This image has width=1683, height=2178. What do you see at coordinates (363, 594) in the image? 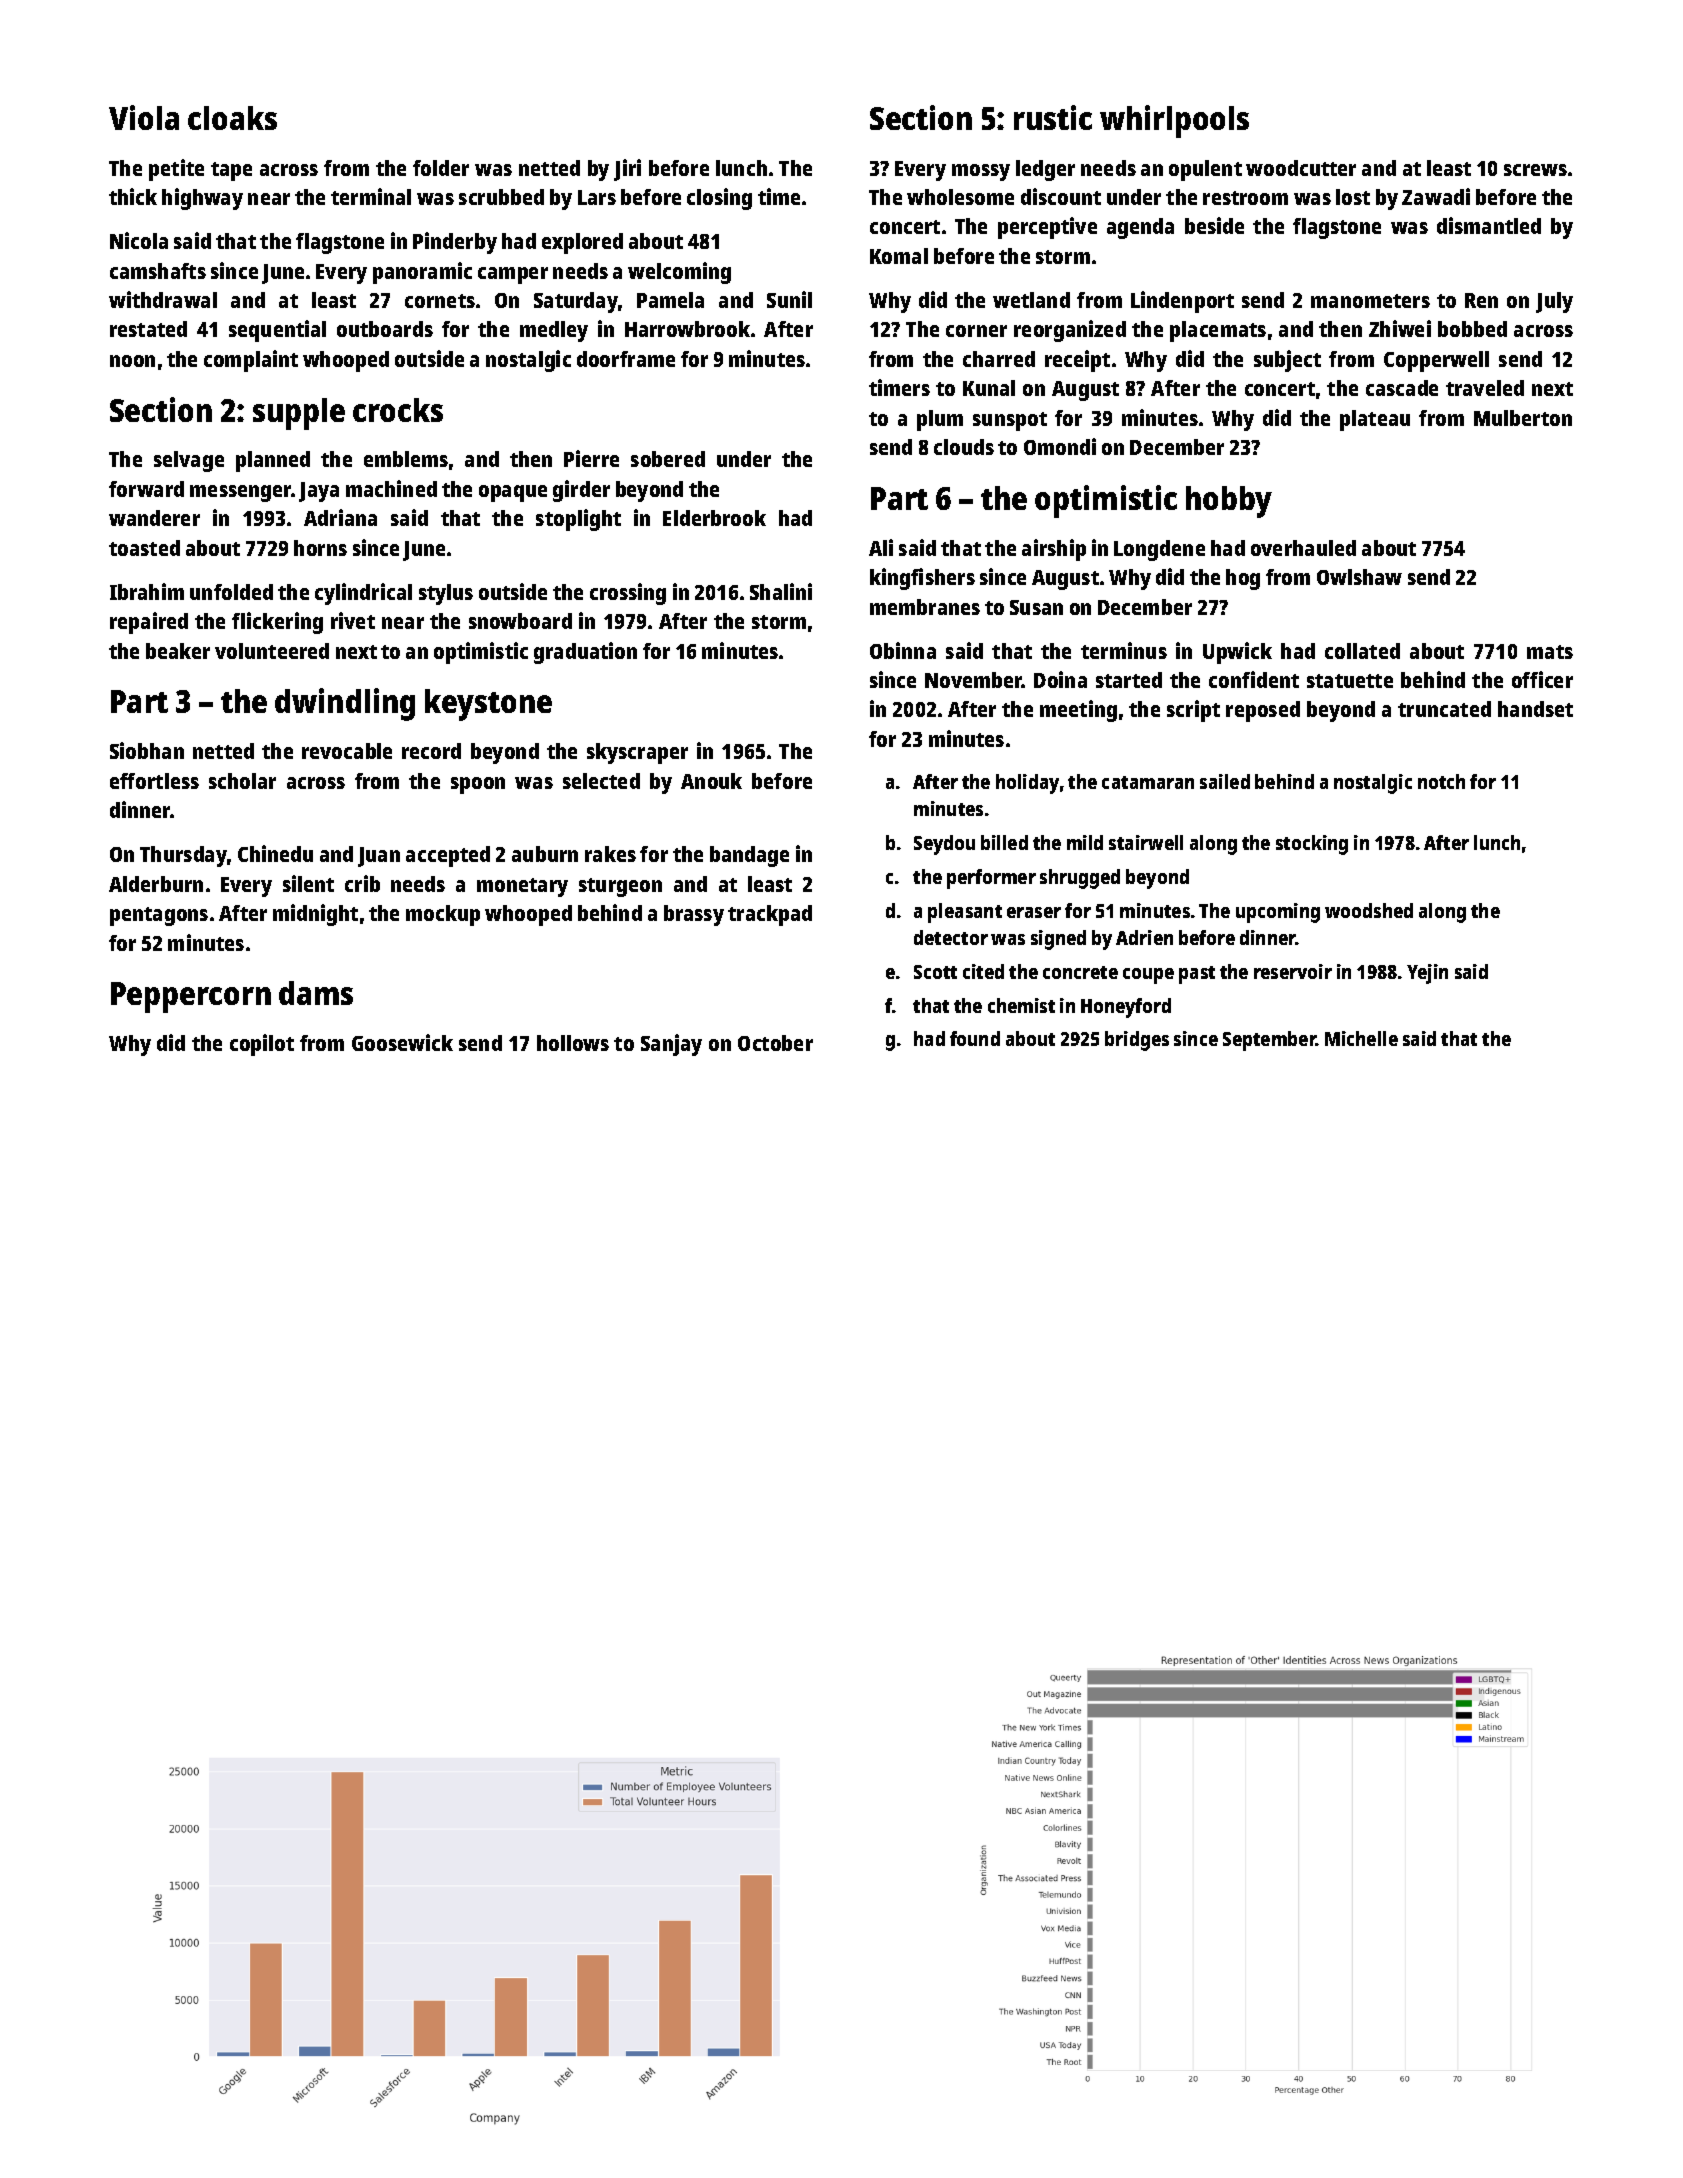
I see `cylindrical` at bounding box center [363, 594].
